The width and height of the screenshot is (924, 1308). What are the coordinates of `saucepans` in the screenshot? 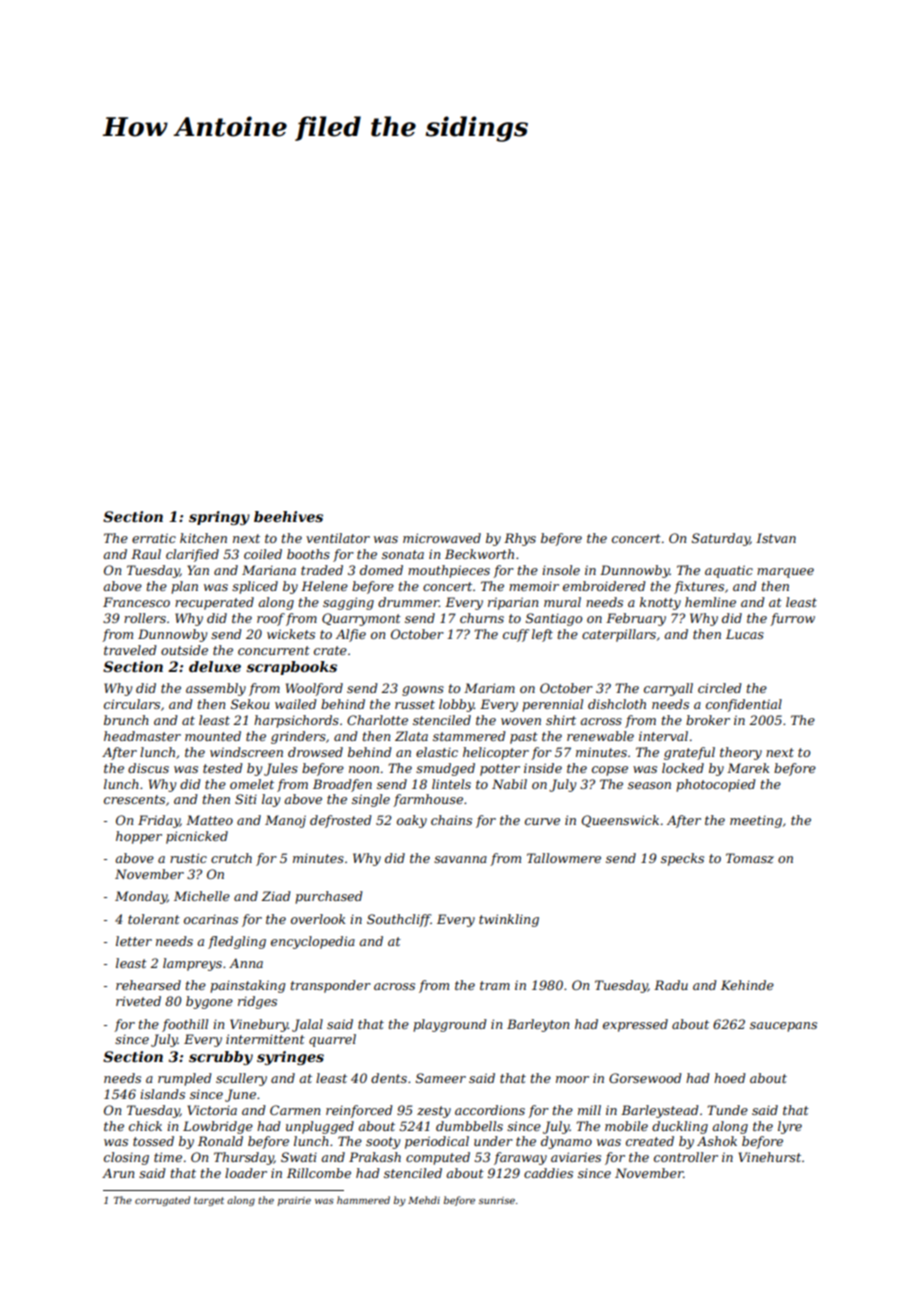 It's located at (783, 1027).
